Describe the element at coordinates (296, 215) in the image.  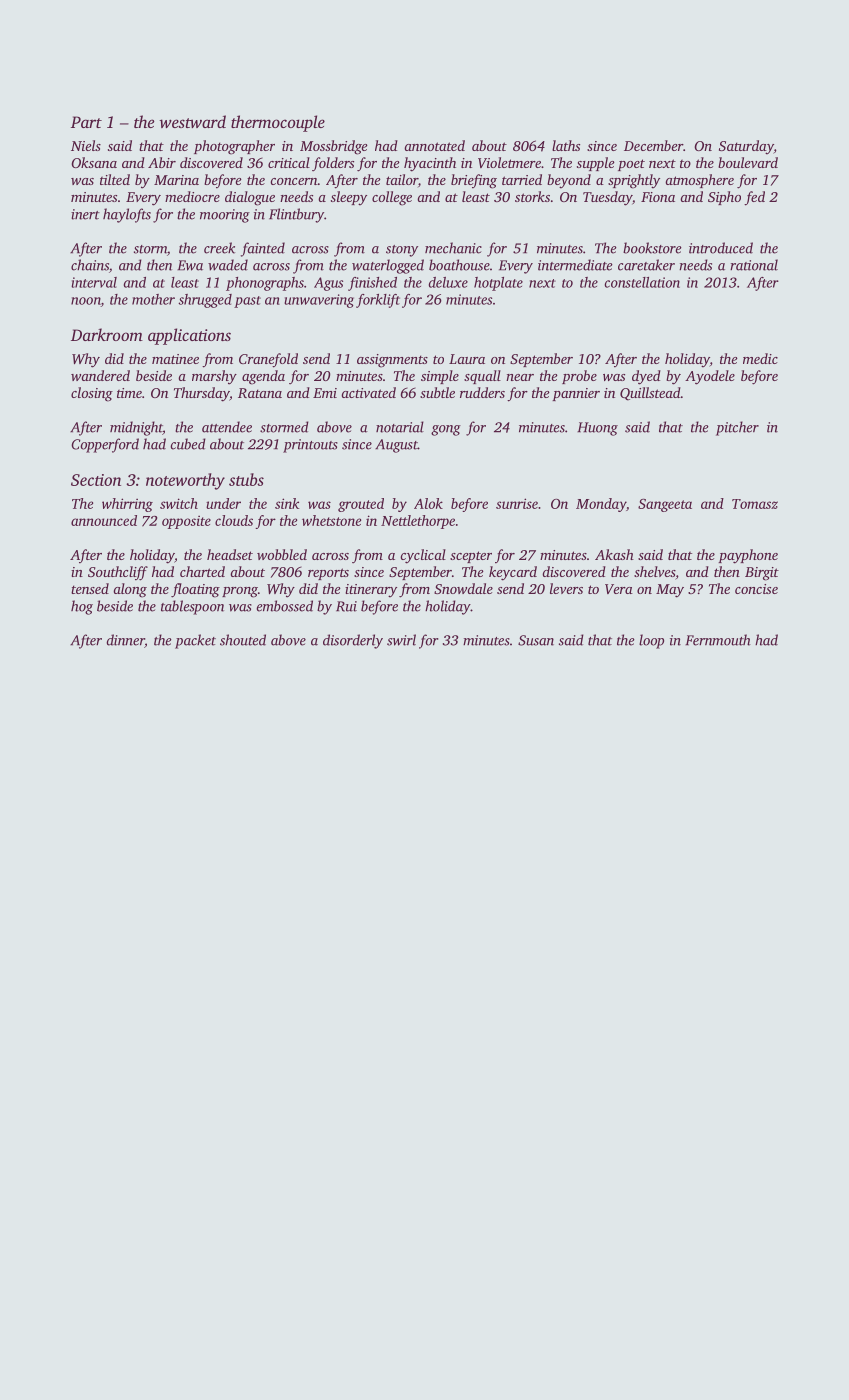
I see `Flintbury` at that location.
